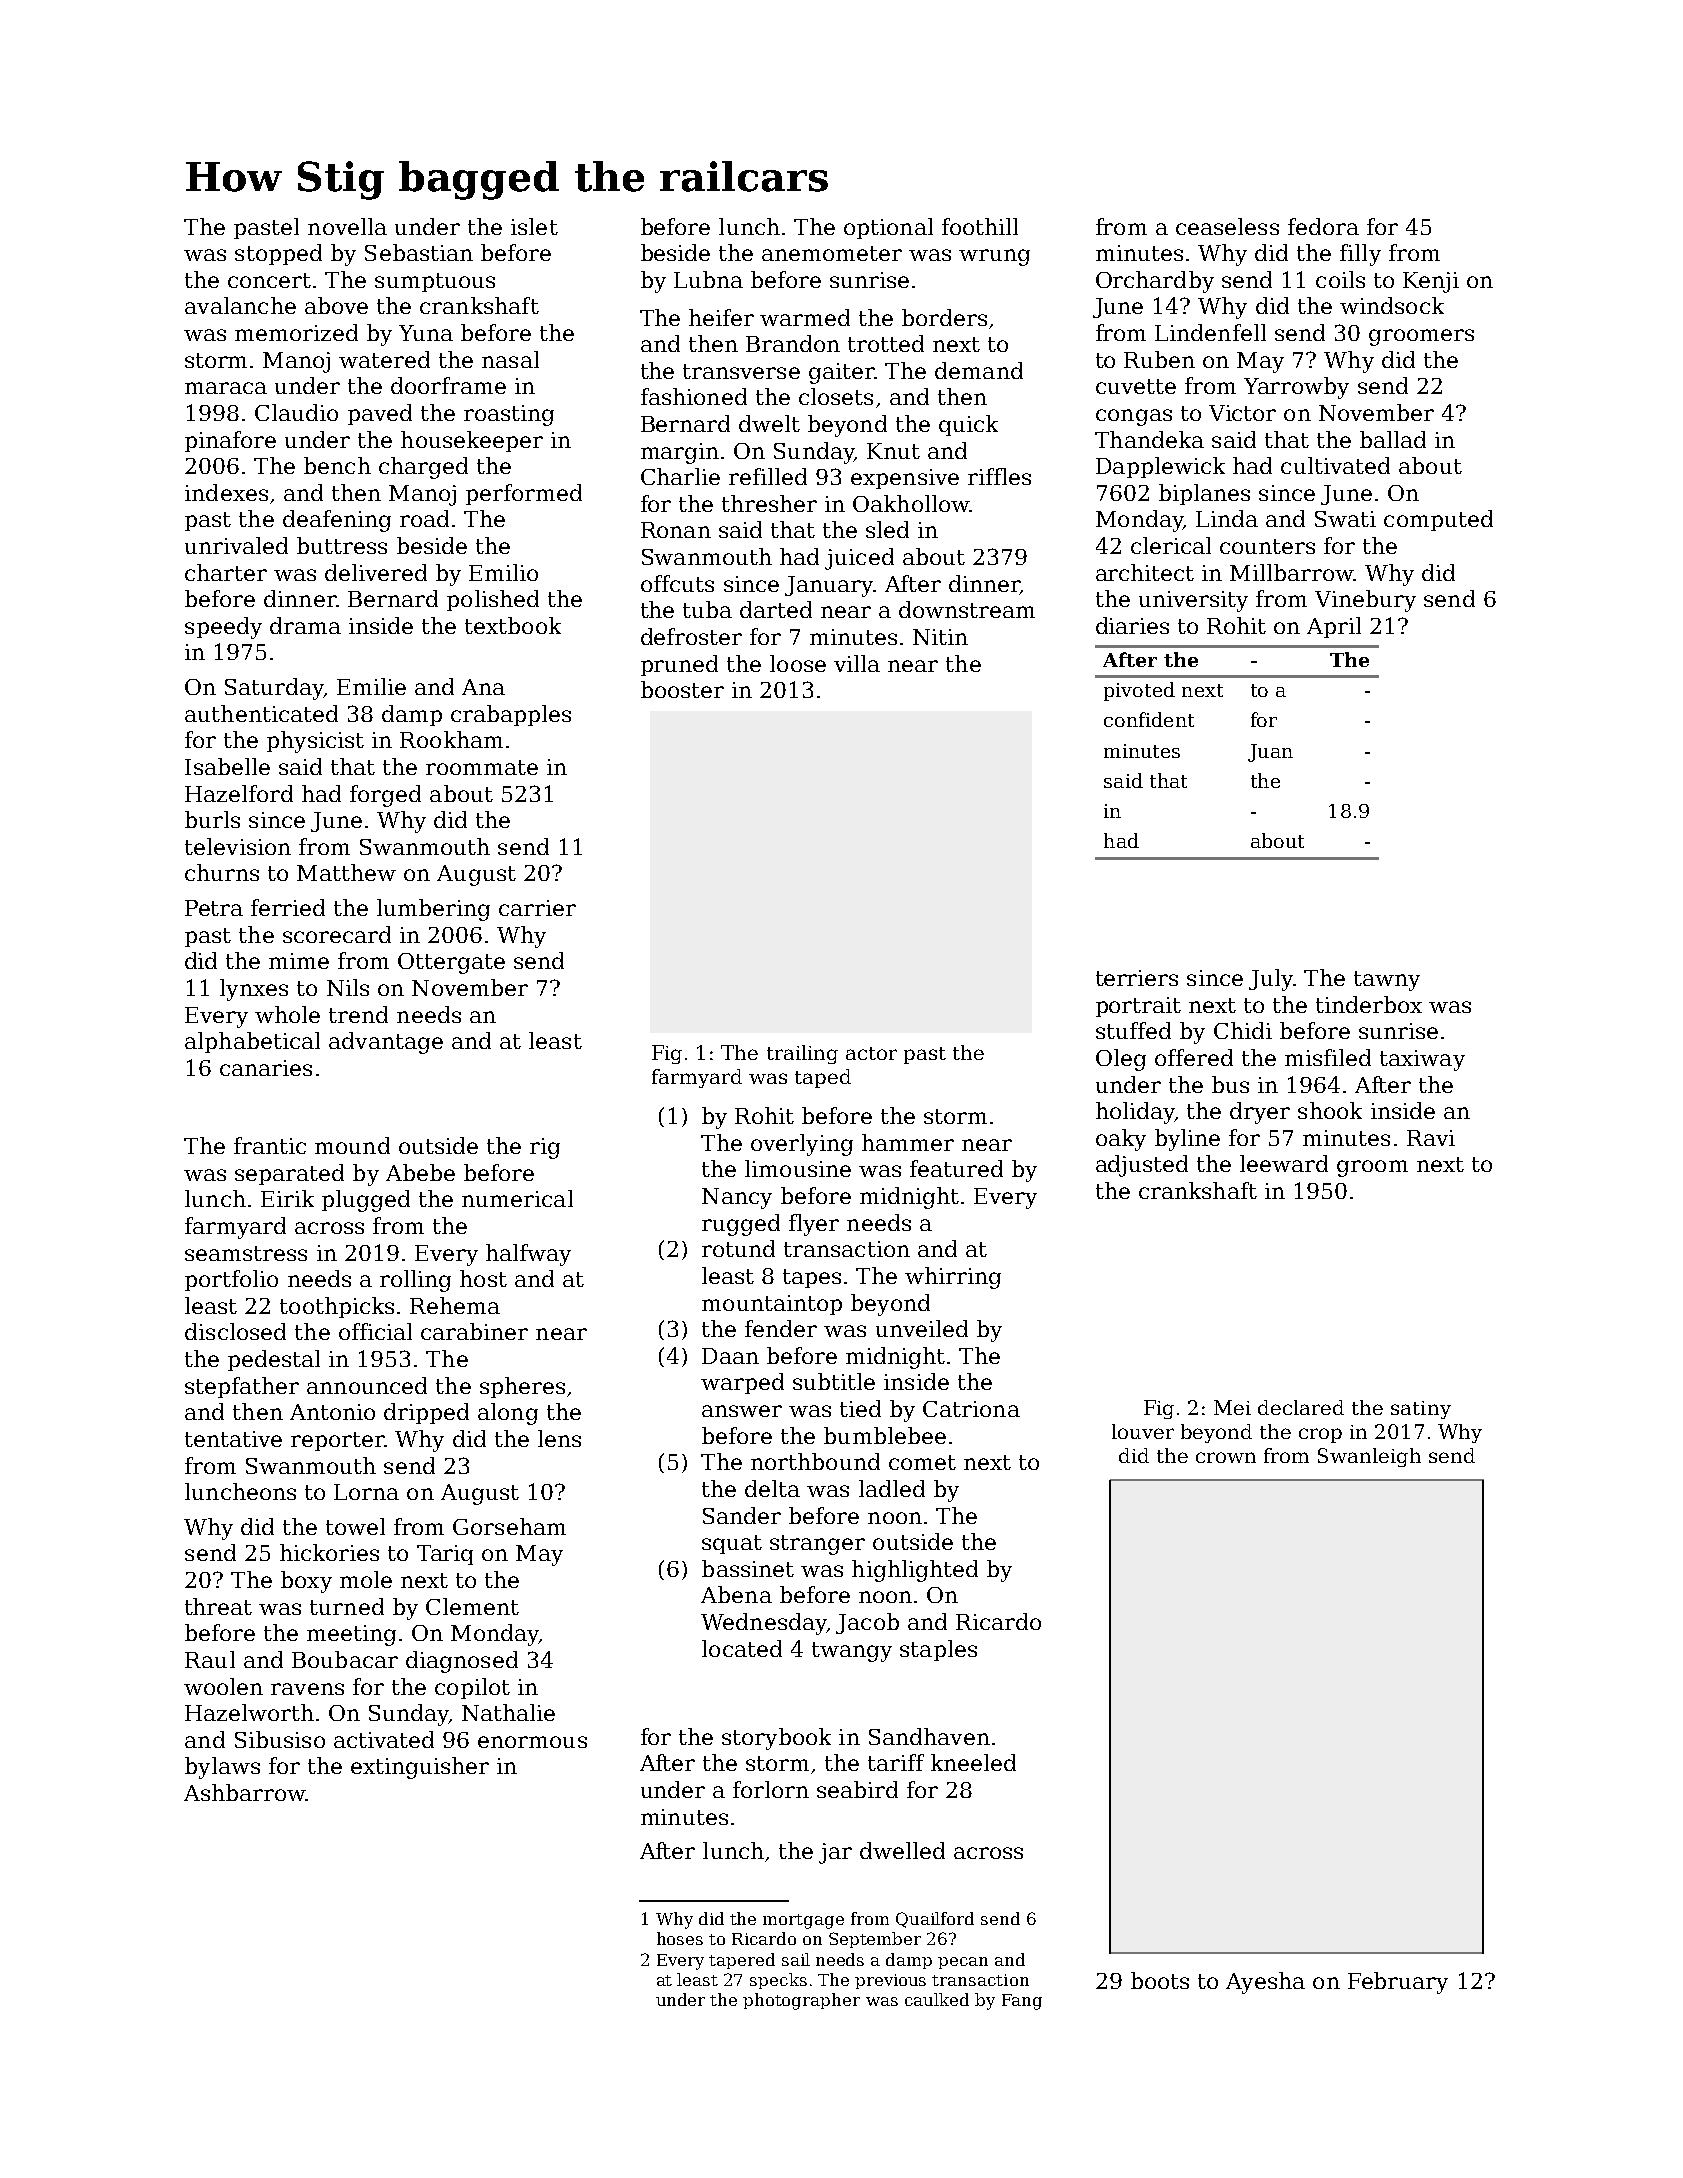 The width and height of the image is (1683, 2178). What do you see at coordinates (347, 226) in the image?
I see `novella` at bounding box center [347, 226].
